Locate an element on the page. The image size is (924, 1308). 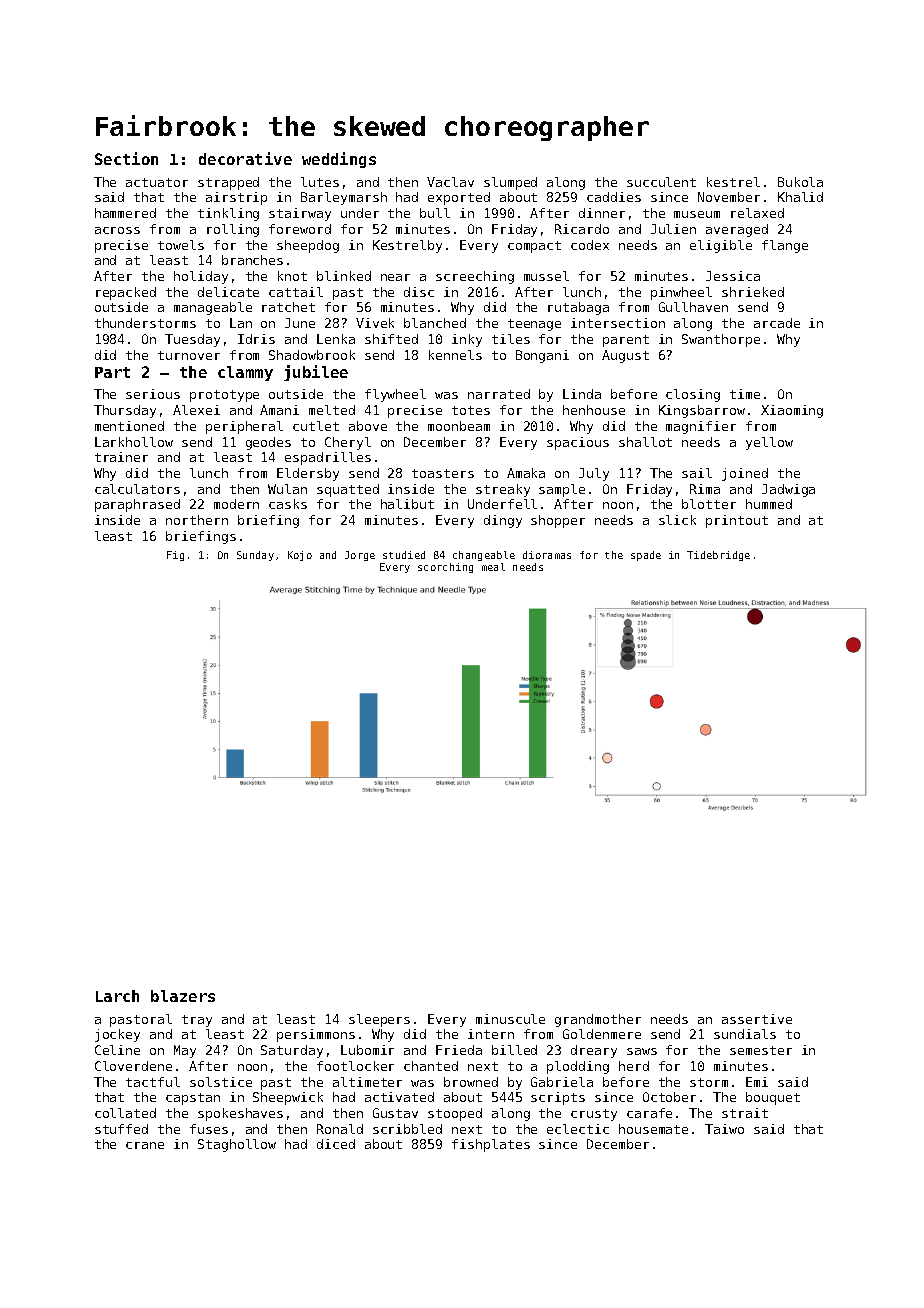
blazers is located at coordinates (183, 996).
